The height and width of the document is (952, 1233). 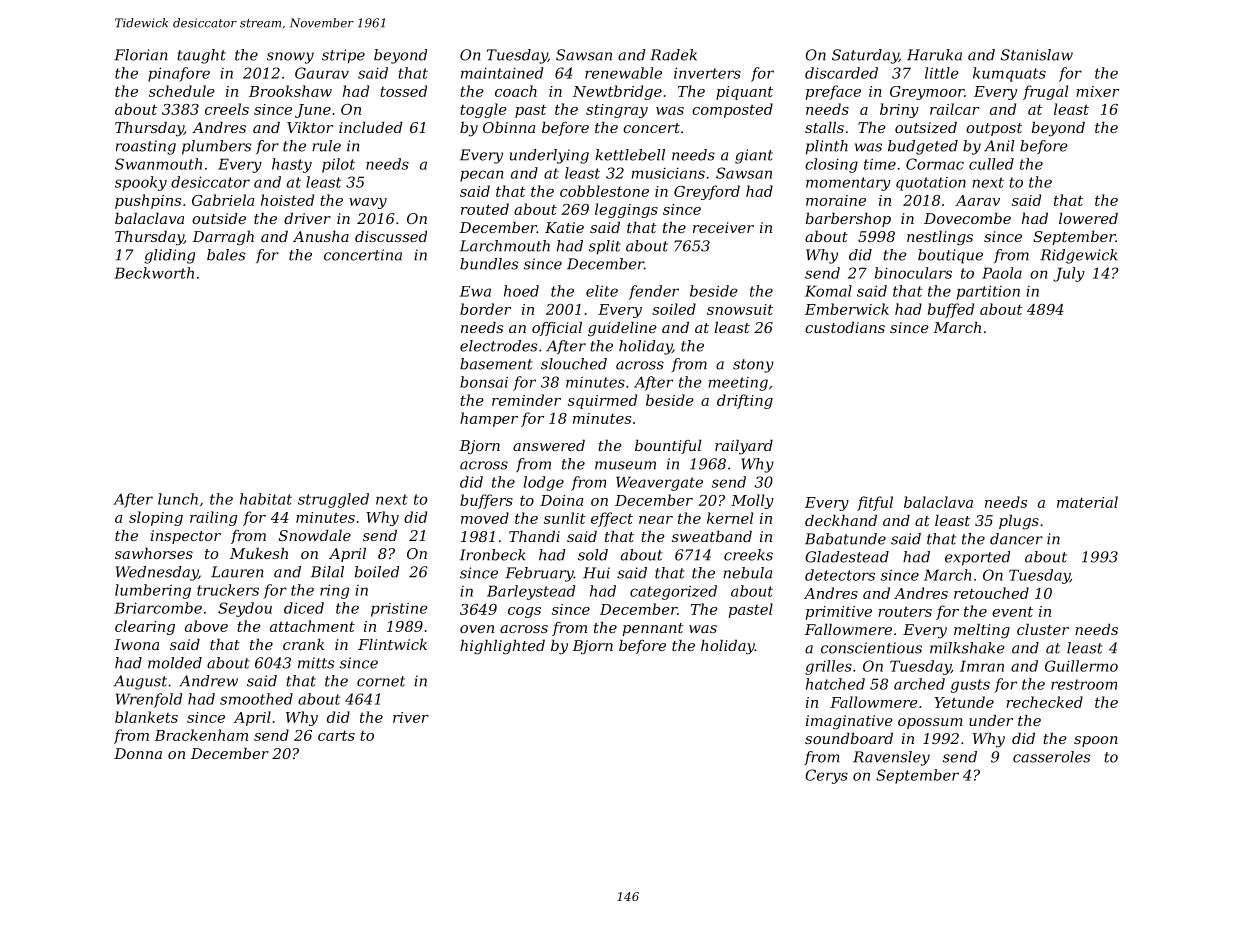 I want to click on buffed, so click(x=951, y=310).
